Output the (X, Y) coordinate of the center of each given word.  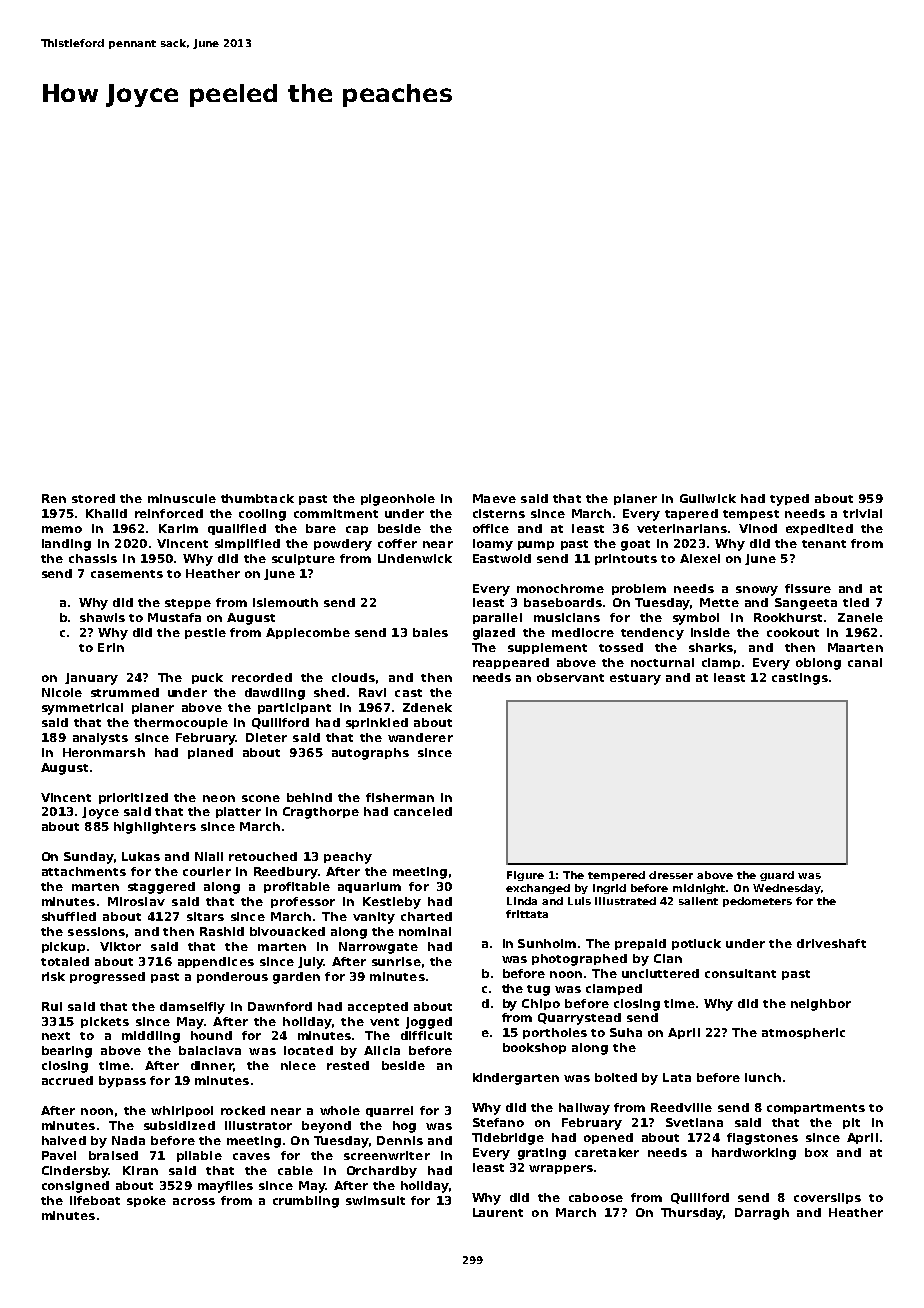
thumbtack (257, 498)
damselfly (192, 1008)
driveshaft (831, 943)
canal (865, 662)
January (91, 679)
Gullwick (708, 498)
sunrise (396, 961)
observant (570, 677)
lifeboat (95, 1200)
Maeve (494, 498)
